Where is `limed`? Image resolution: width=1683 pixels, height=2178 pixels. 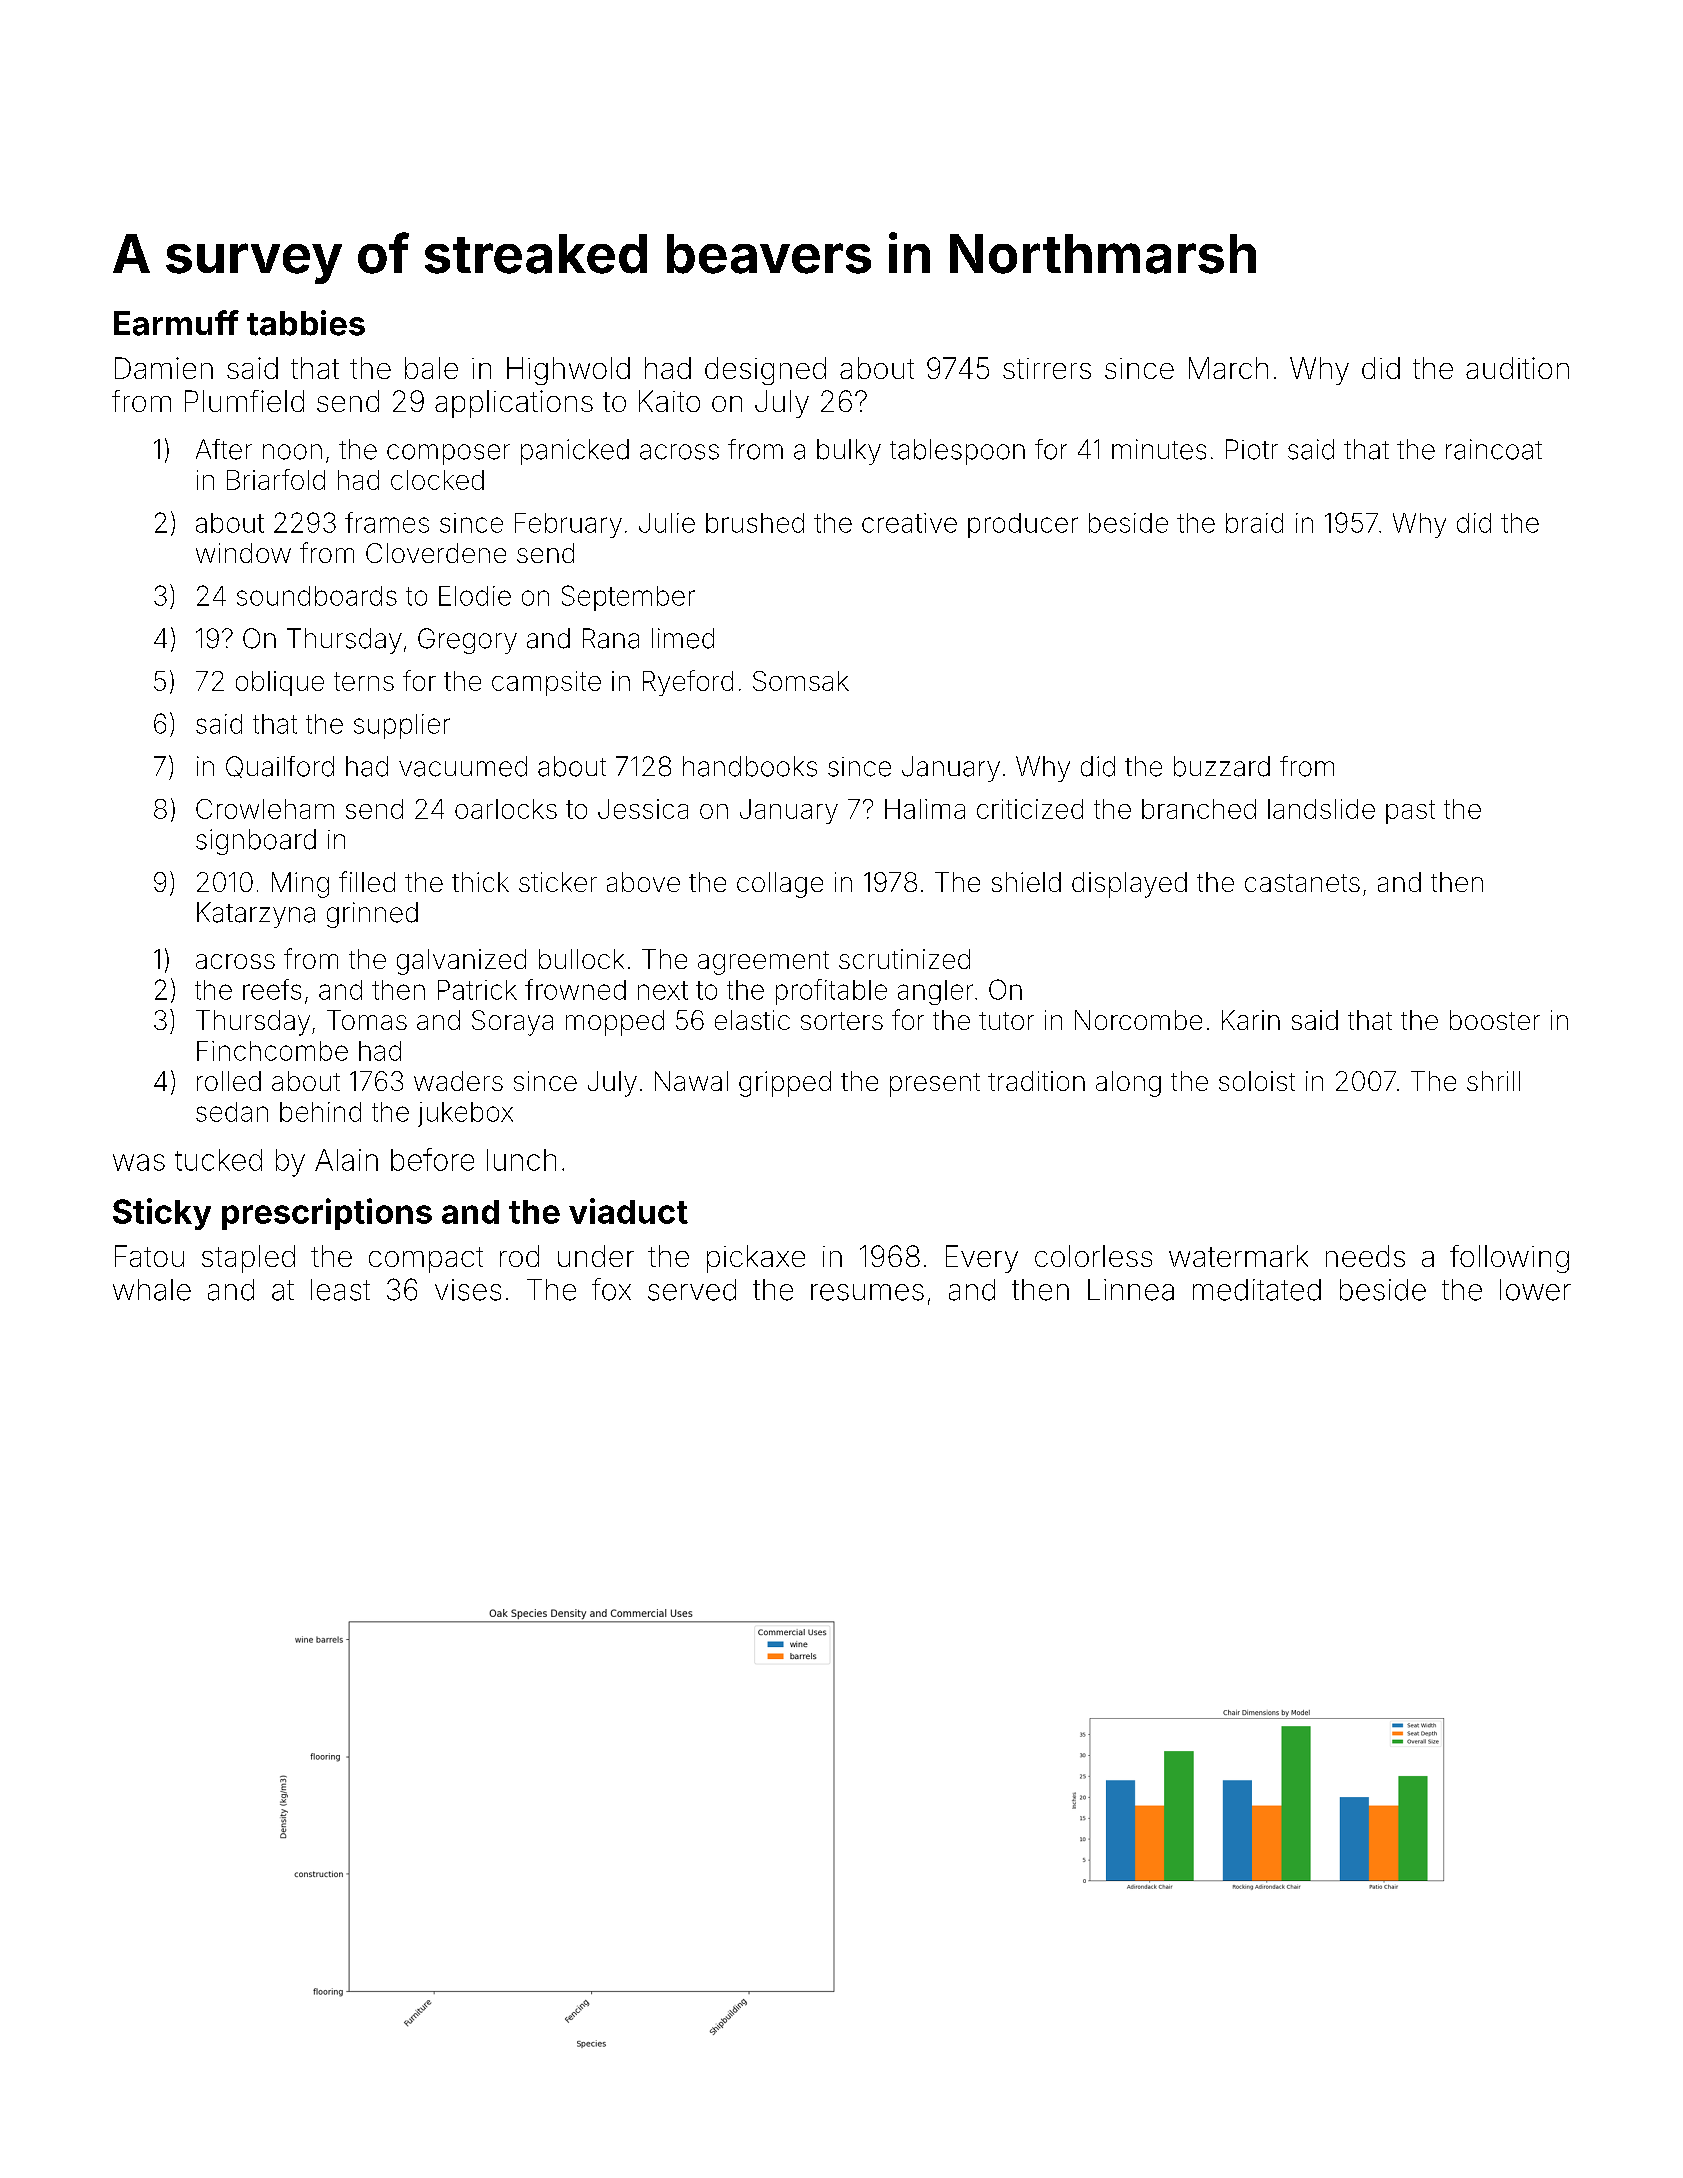
limed is located at coordinates (683, 638).
